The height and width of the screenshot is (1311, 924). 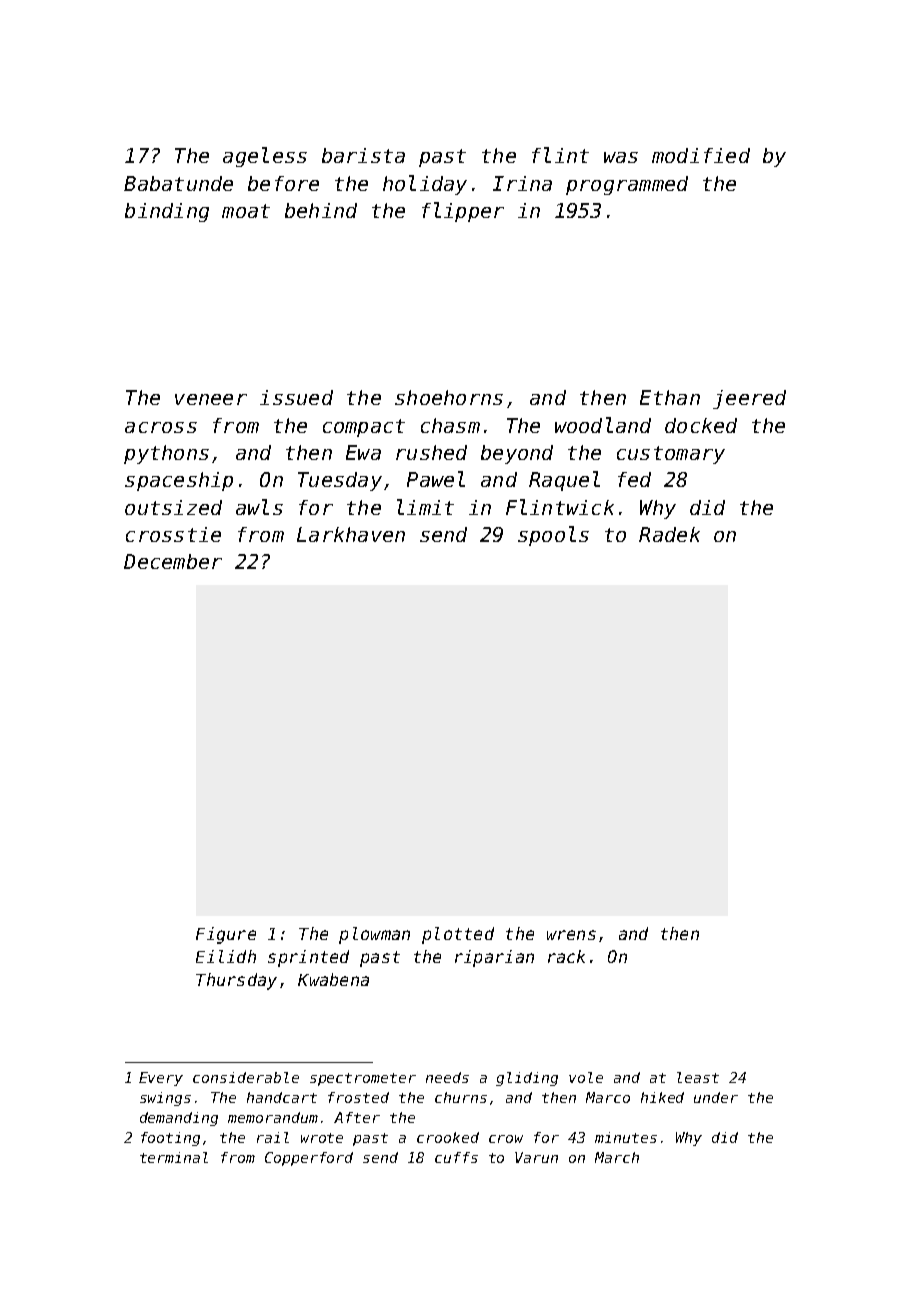 I want to click on Babatunde, so click(x=178, y=183).
